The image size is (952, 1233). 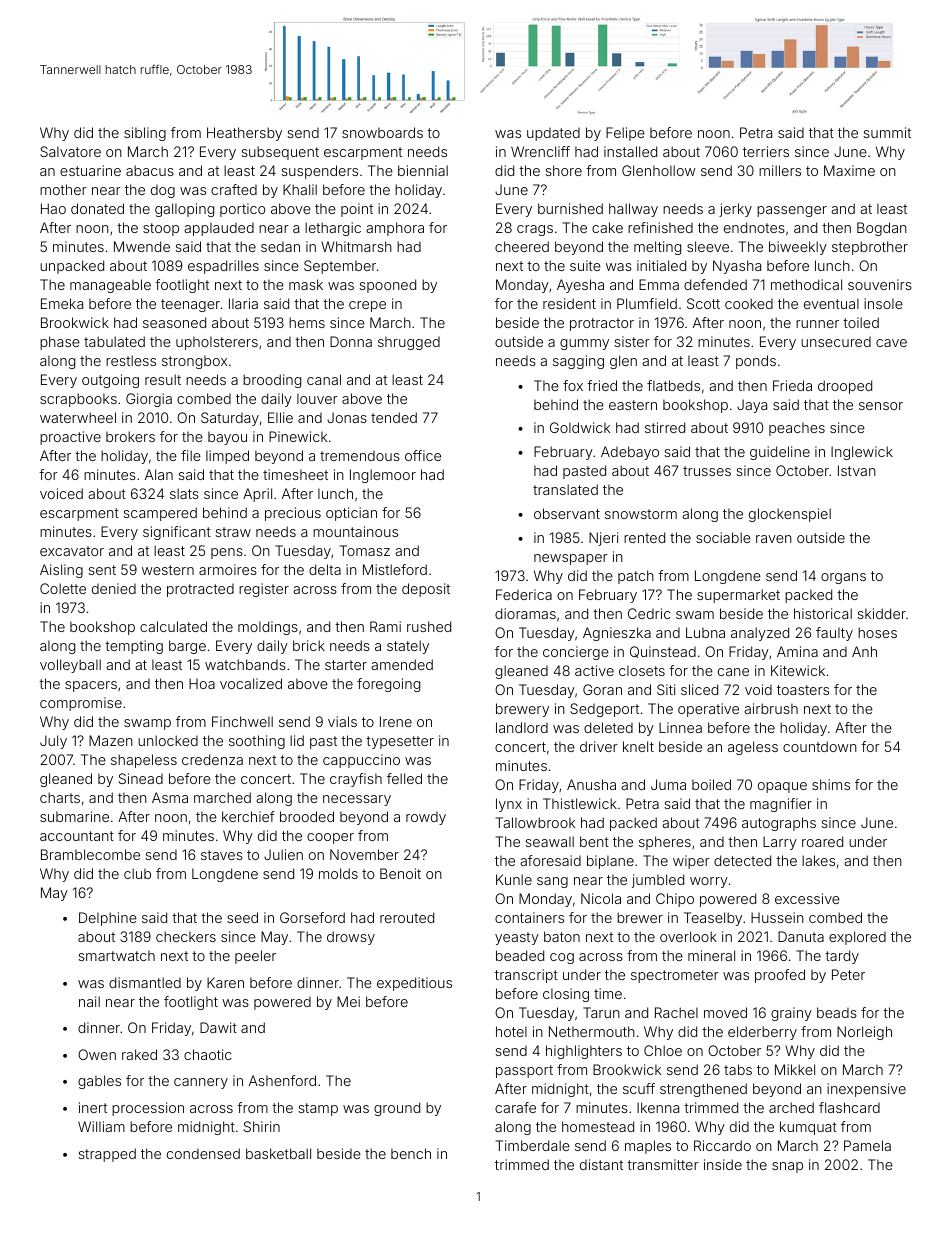 I want to click on strapped, so click(x=107, y=1155).
